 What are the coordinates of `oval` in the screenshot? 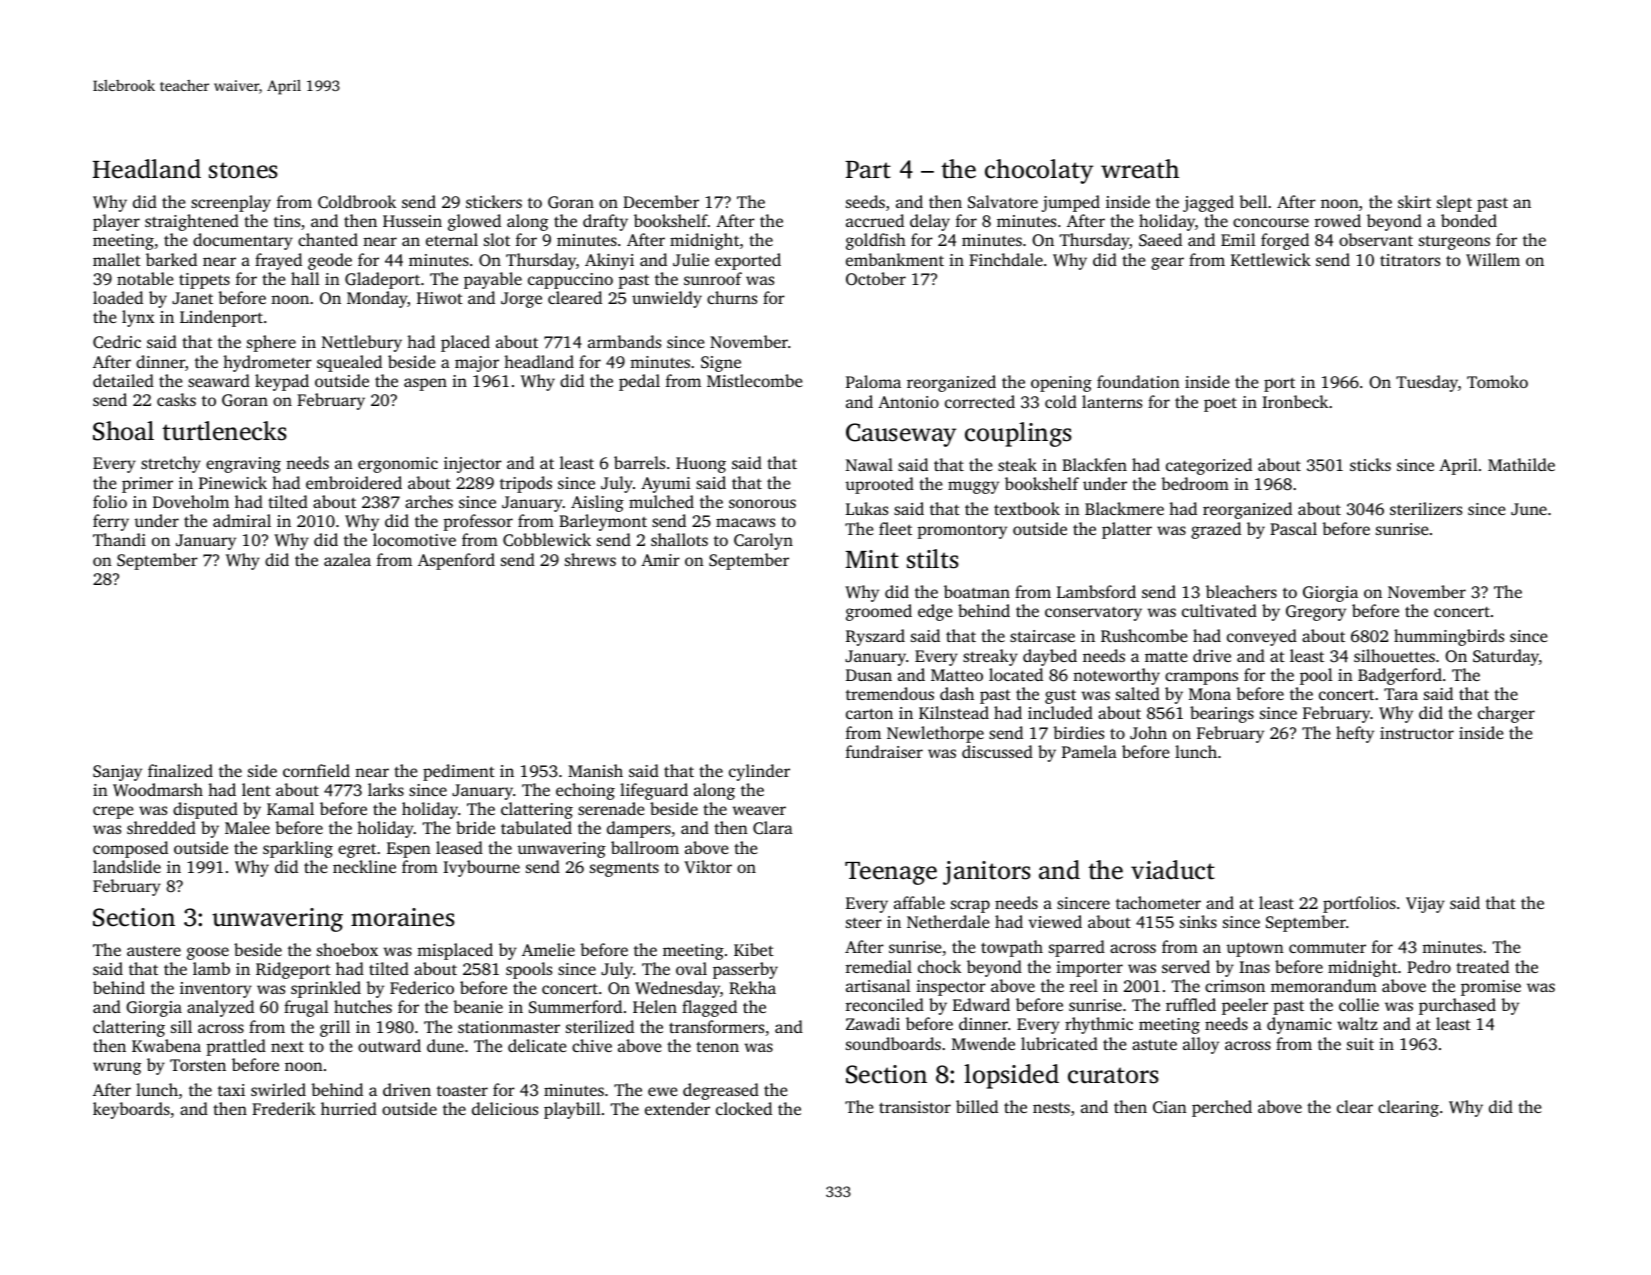 It's located at (691, 968).
